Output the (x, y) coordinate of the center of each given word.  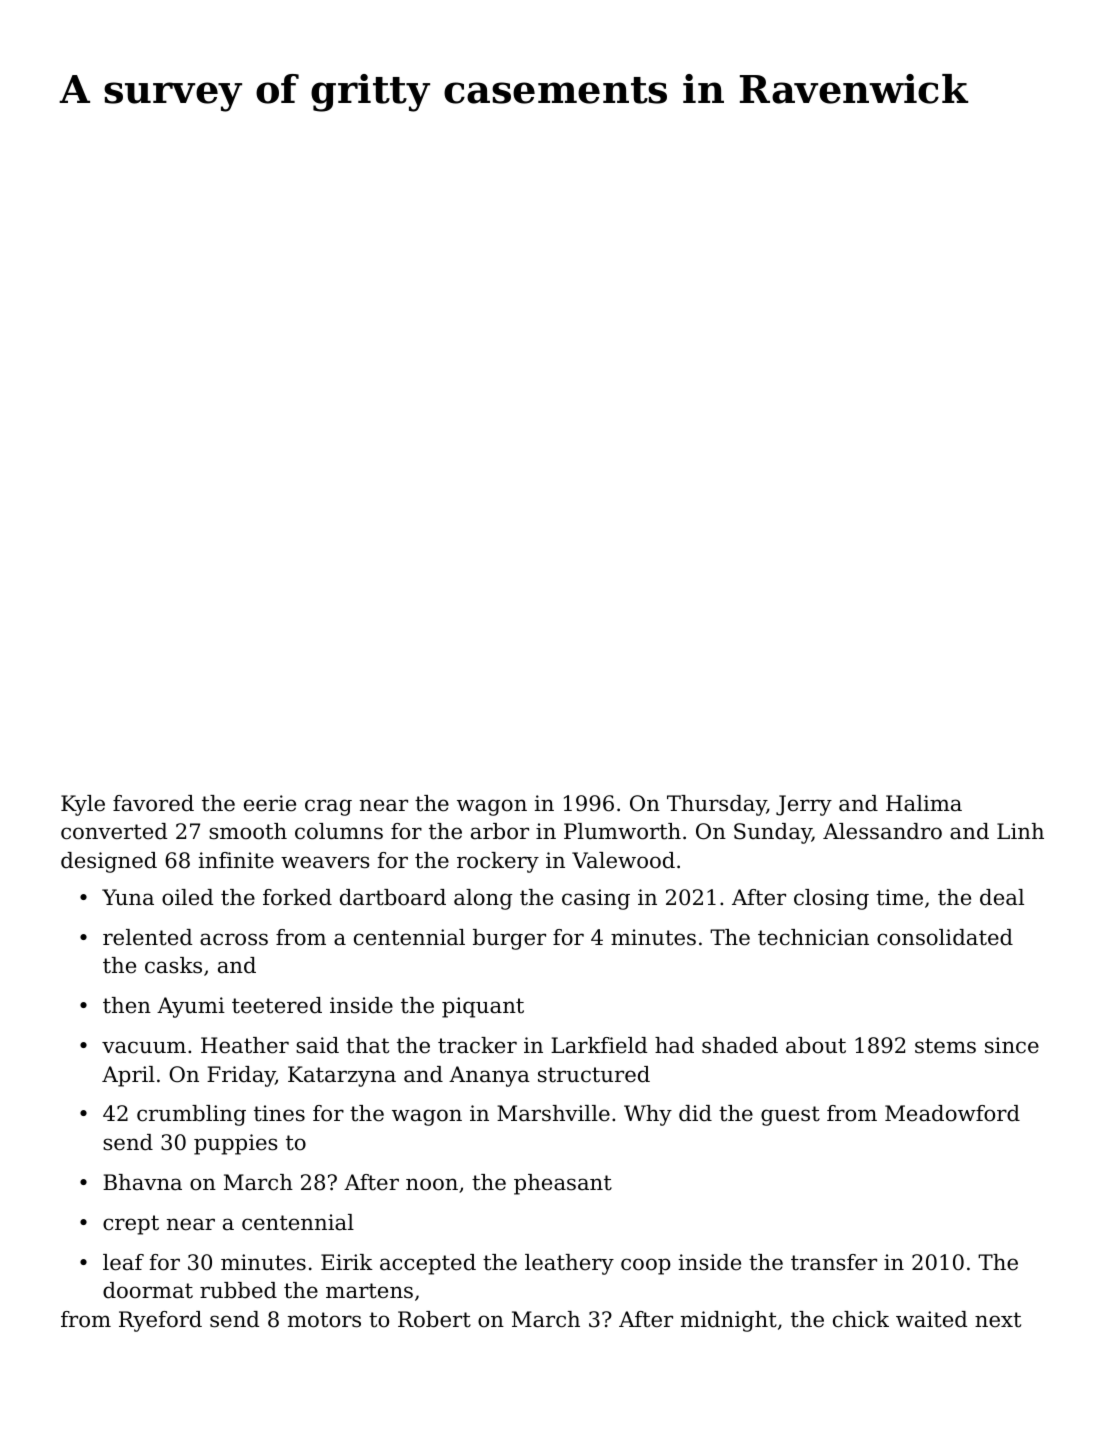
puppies (235, 1144)
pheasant (563, 1184)
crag (328, 807)
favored (153, 803)
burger (509, 939)
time (899, 897)
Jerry (804, 805)
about (816, 1045)
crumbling (191, 1115)
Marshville (553, 1113)
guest (790, 1116)
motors (324, 1320)
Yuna (128, 897)
